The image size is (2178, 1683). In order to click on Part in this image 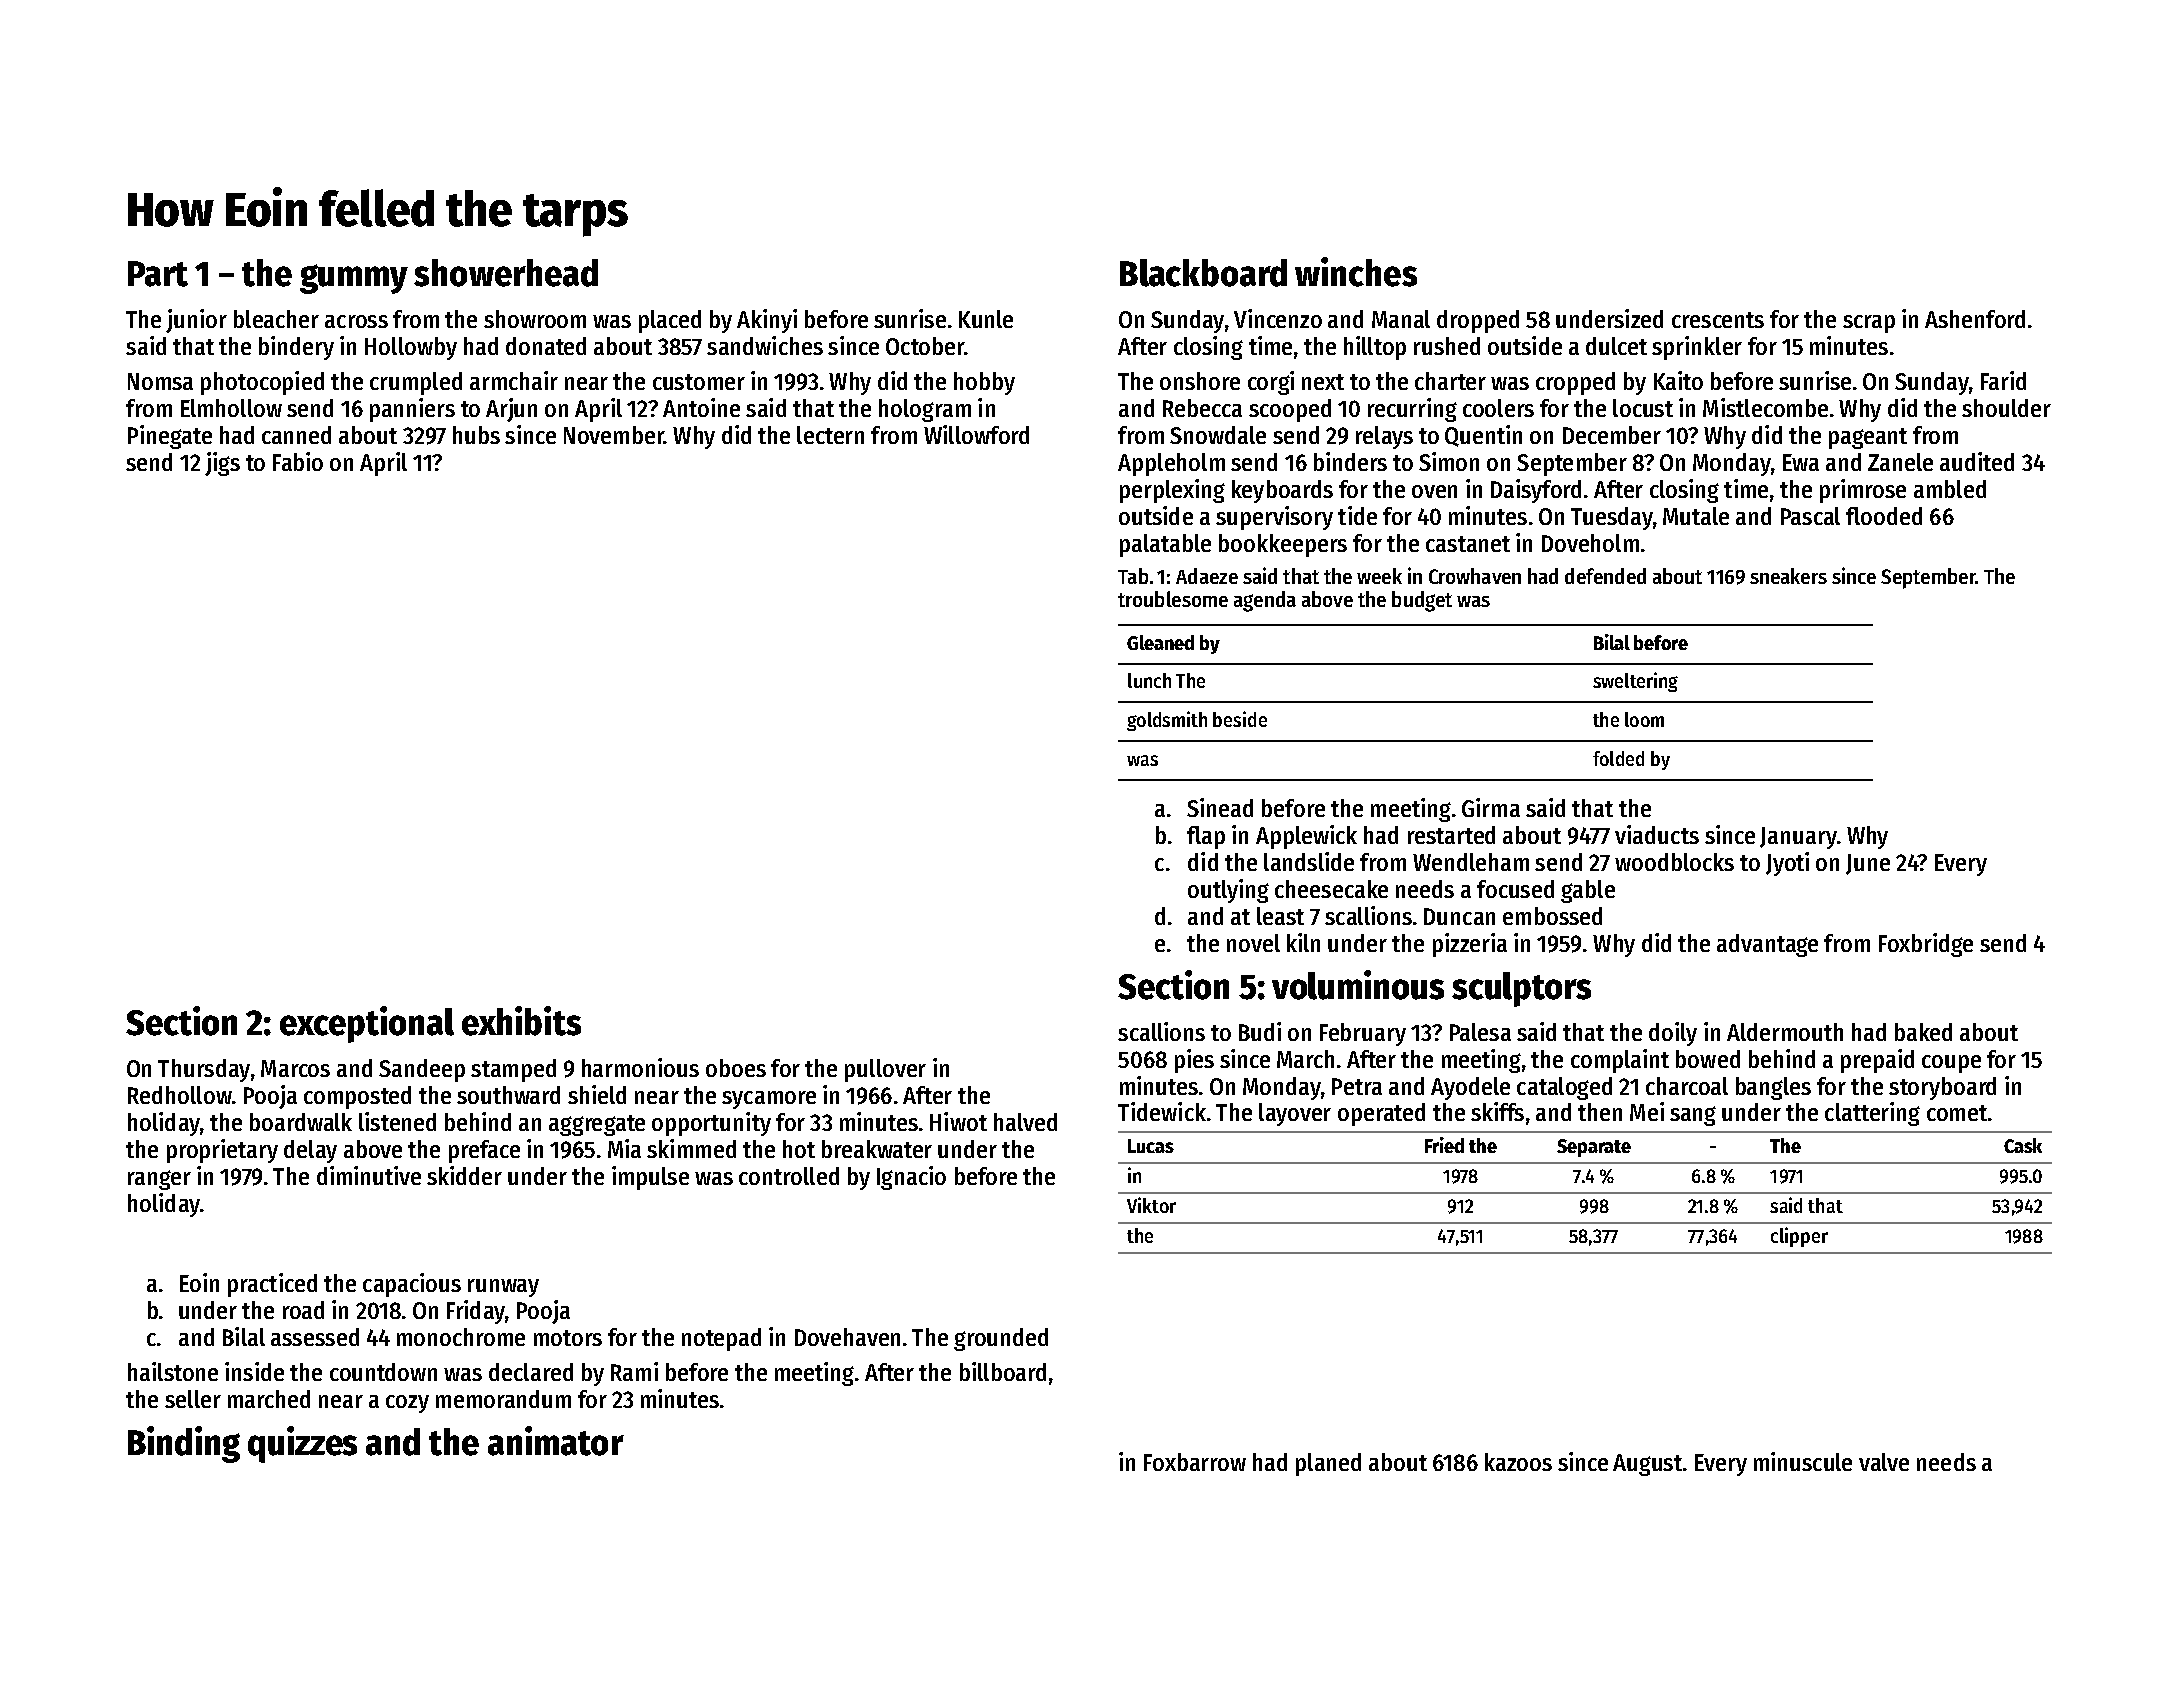, I will do `click(158, 274)`.
